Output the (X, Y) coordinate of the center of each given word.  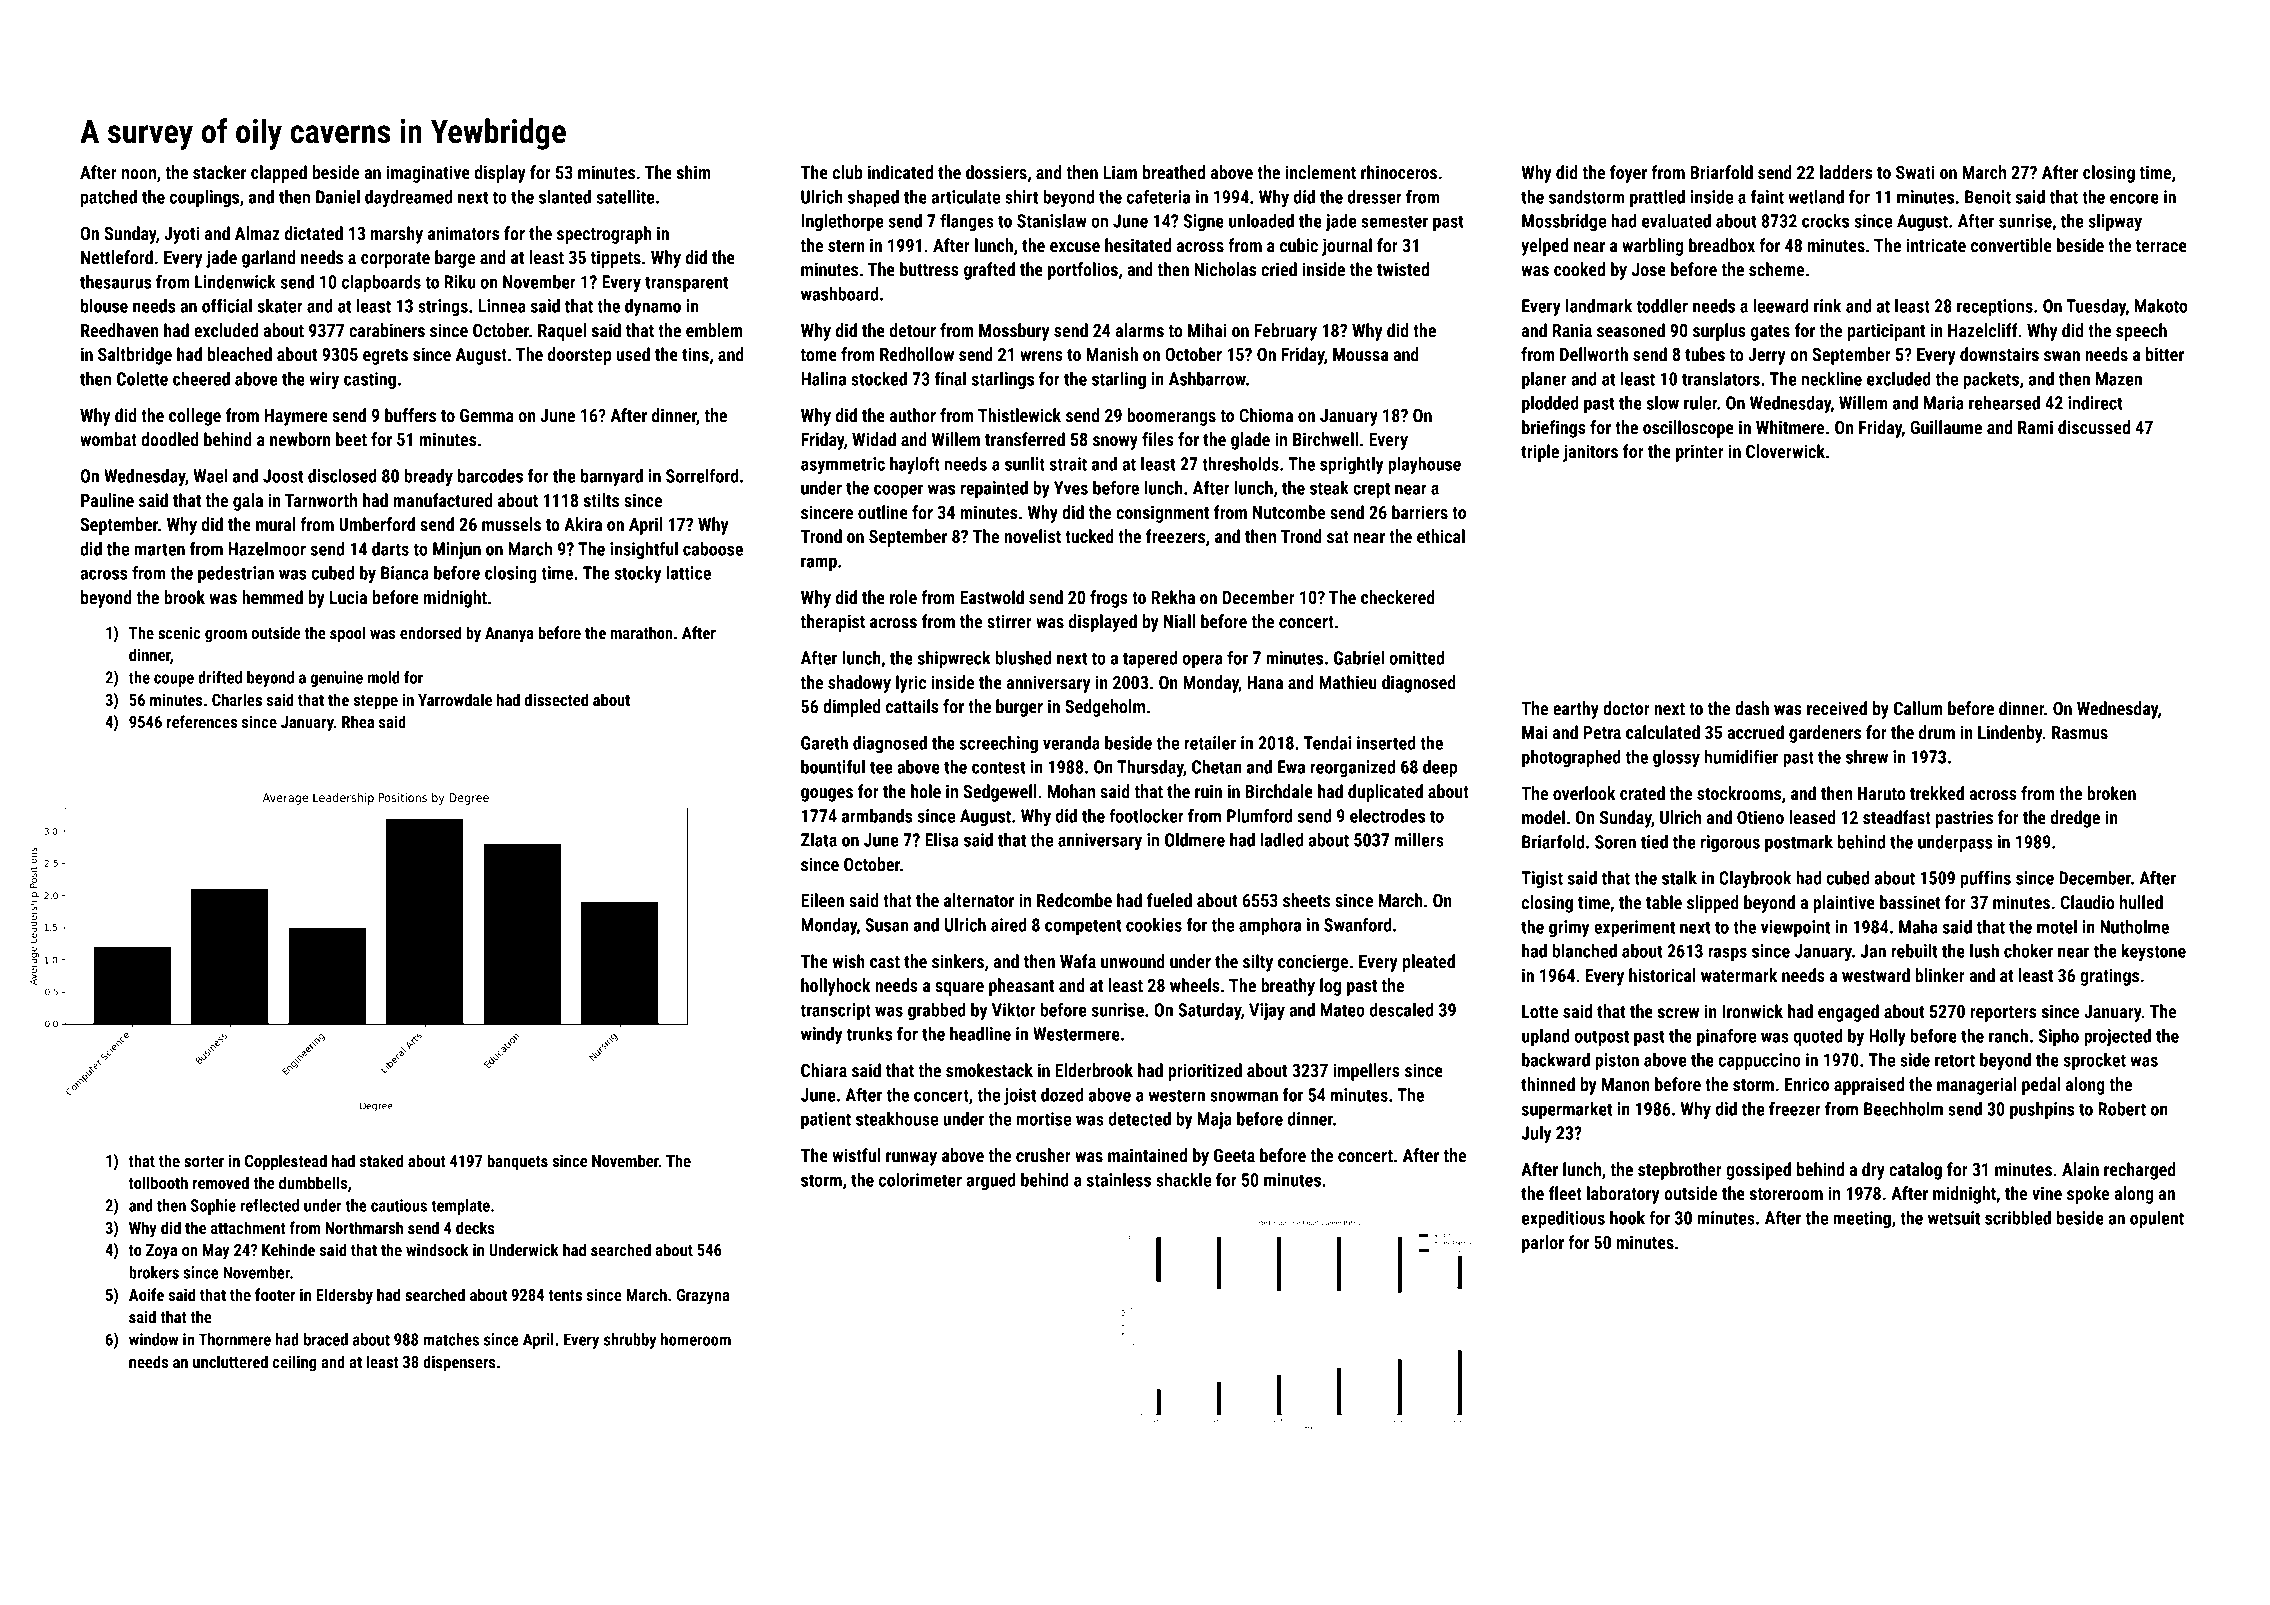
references (202, 721)
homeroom (696, 1339)
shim (694, 172)
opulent (2157, 1219)
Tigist (1542, 879)
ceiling (294, 1363)
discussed (2094, 427)
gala (248, 502)
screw (1678, 1013)
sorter (204, 1161)
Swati (1915, 172)
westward (1876, 975)
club (847, 172)
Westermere (1076, 1034)
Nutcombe (1289, 512)
